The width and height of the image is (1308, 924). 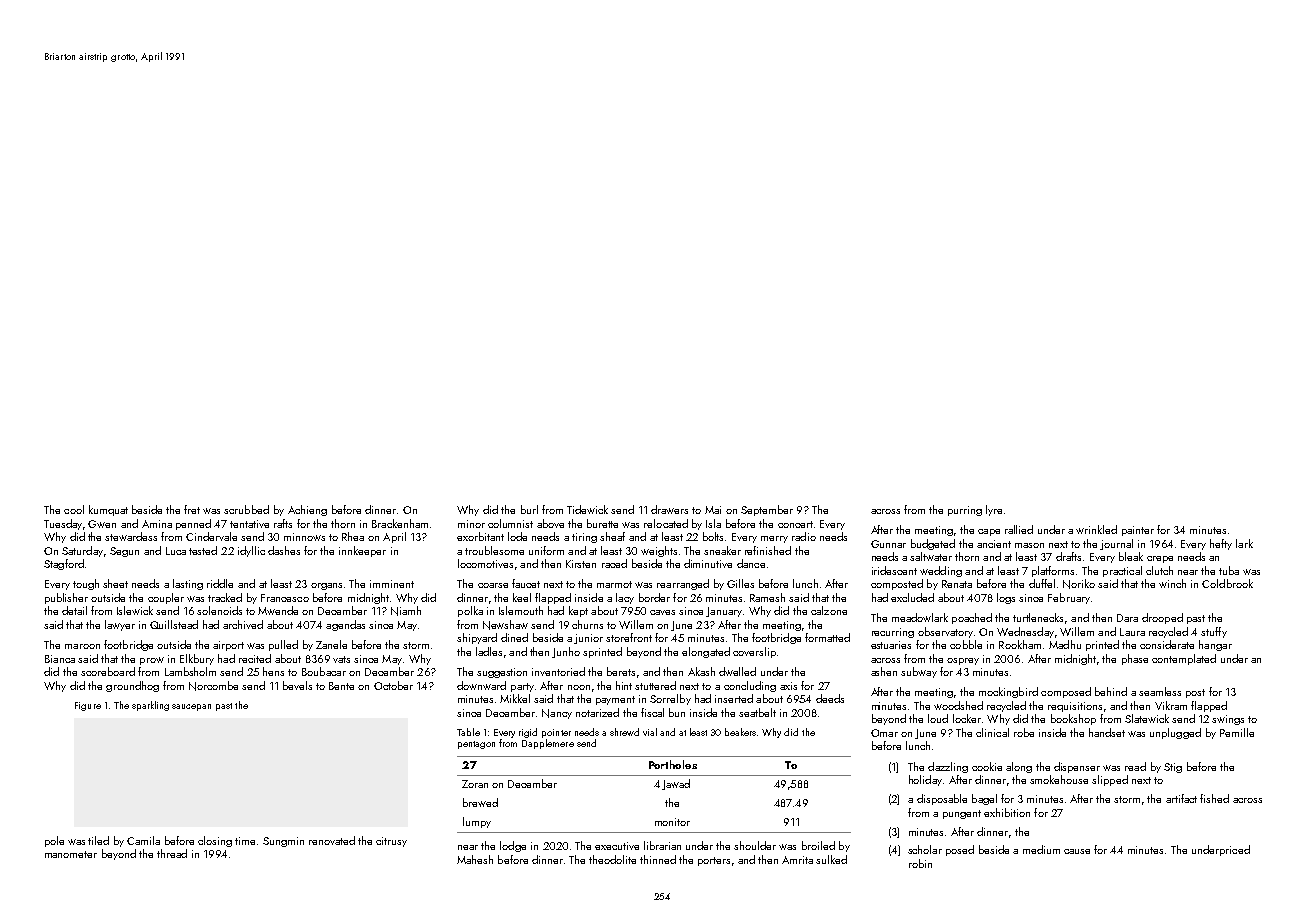 I want to click on lawyer, so click(x=120, y=625).
